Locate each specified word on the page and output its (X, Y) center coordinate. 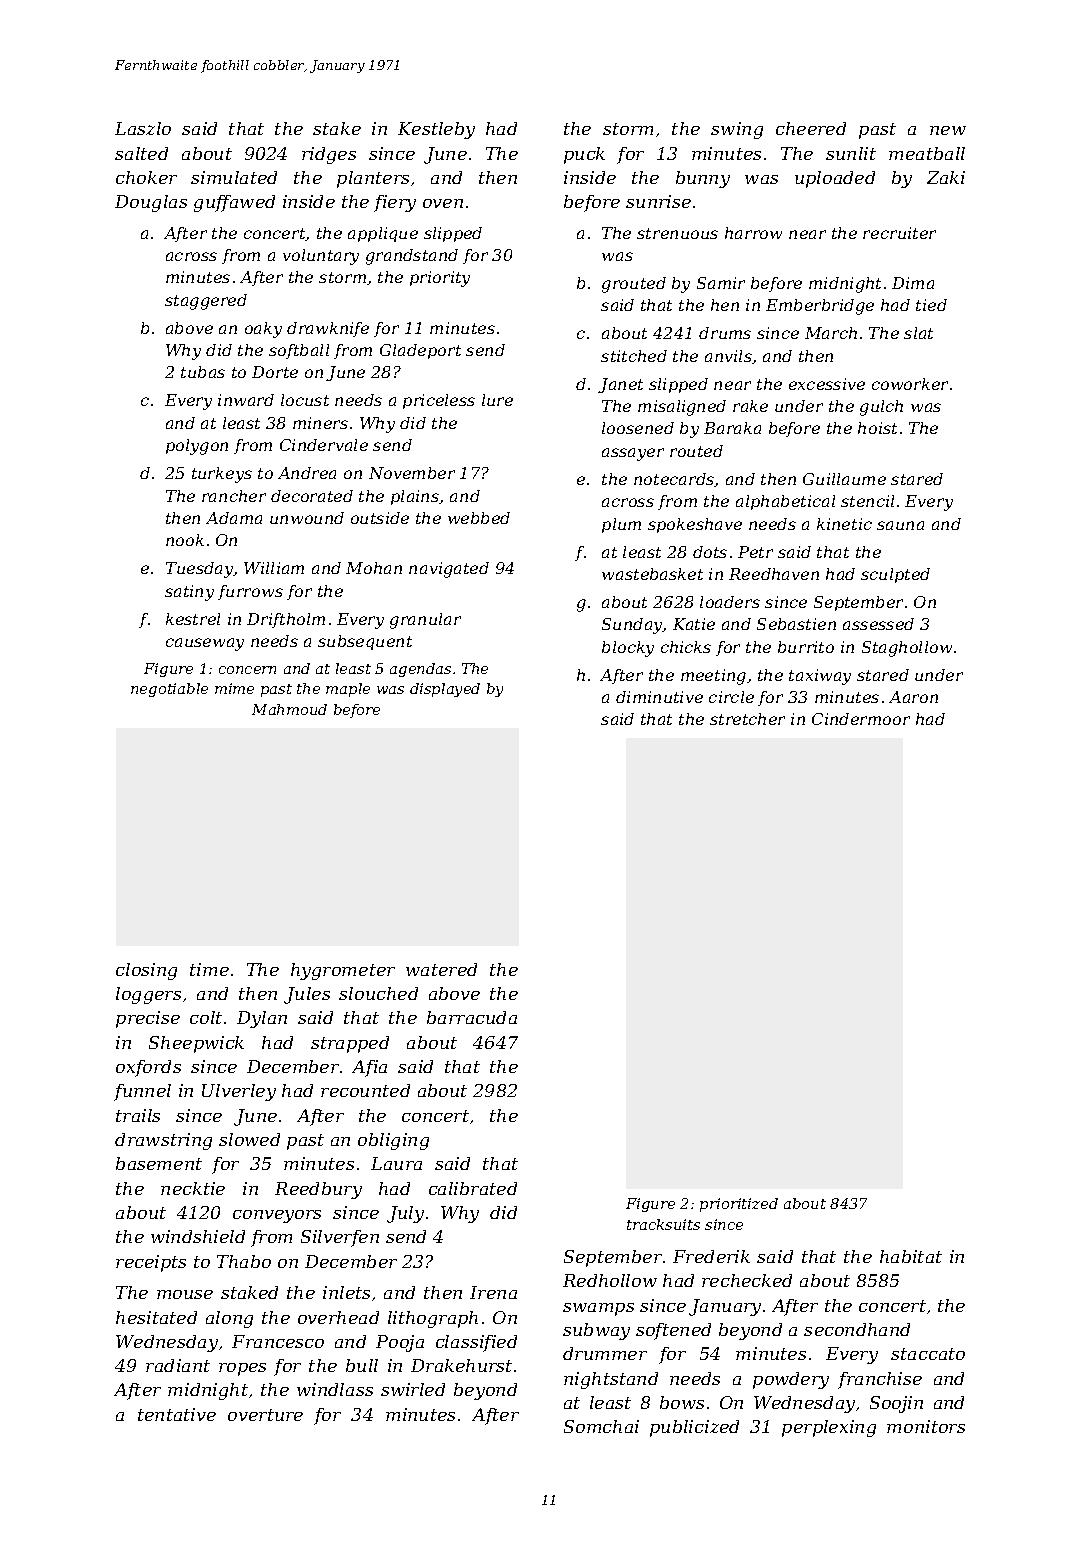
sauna (900, 525)
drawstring (163, 1141)
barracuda (472, 1017)
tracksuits (663, 1224)
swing (737, 130)
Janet (620, 385)
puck (584, 155)
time (209, 969)
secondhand (857, 1329)
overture (265, 1415)
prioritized (739, 1205)
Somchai (601, 1426)
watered (441, 969)
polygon (197, 447)
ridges (329, 155)
